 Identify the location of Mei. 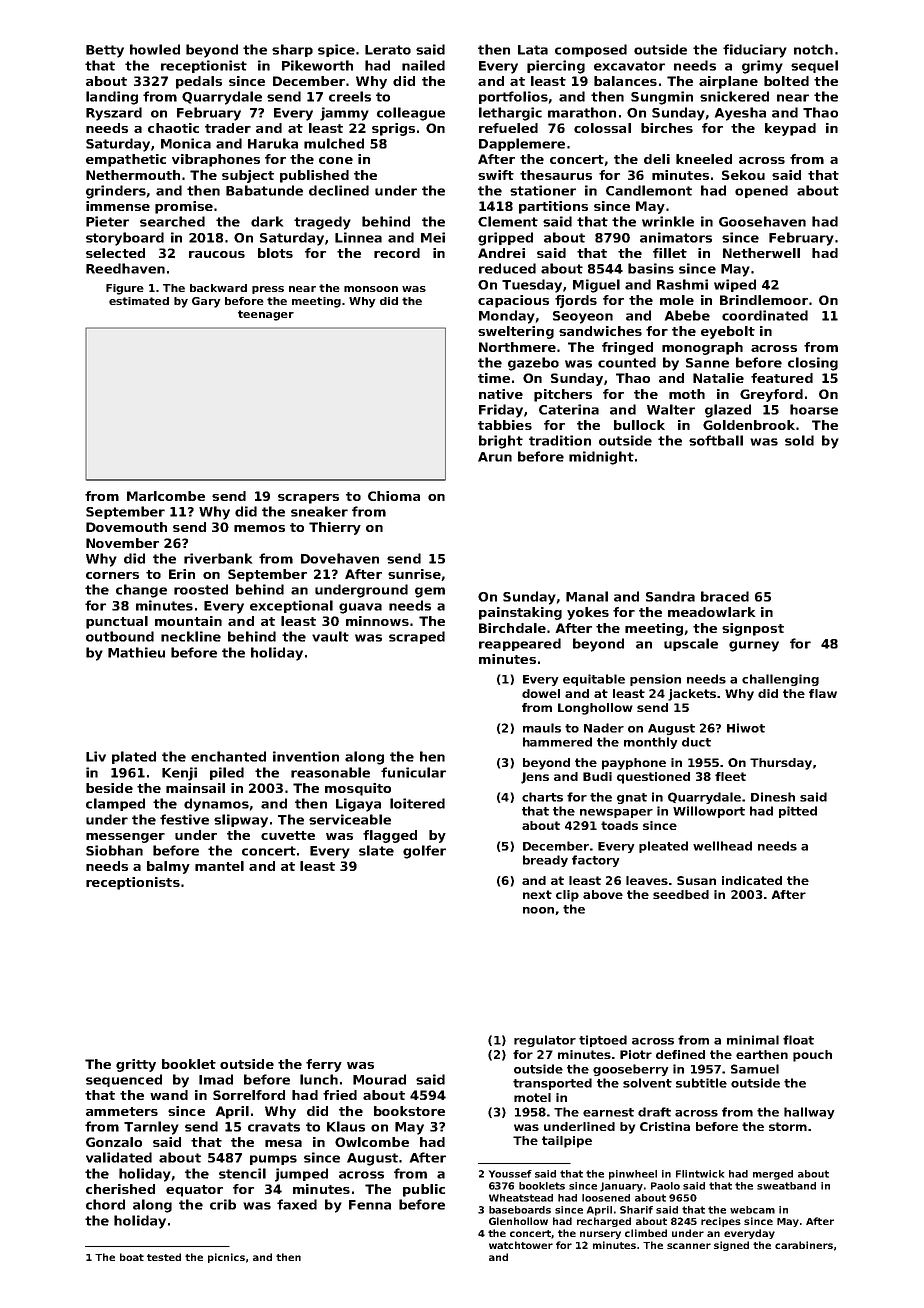
(433, 237).
